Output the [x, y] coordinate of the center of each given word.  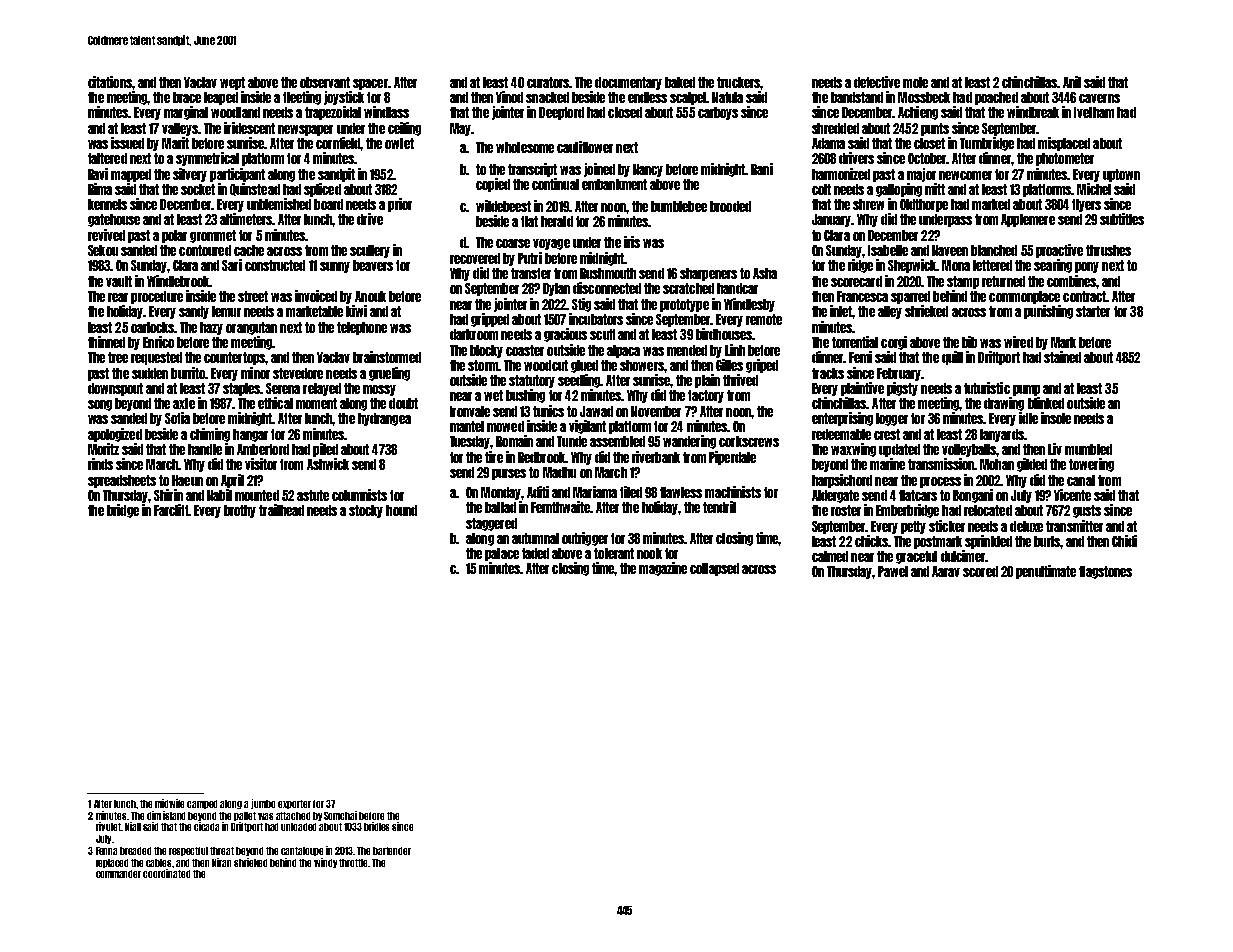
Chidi [1124, 541]
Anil [1072, 82]
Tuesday [470, 442]
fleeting [302, 98]
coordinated [166, 873]
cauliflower [585, 147]
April [232, 481]
